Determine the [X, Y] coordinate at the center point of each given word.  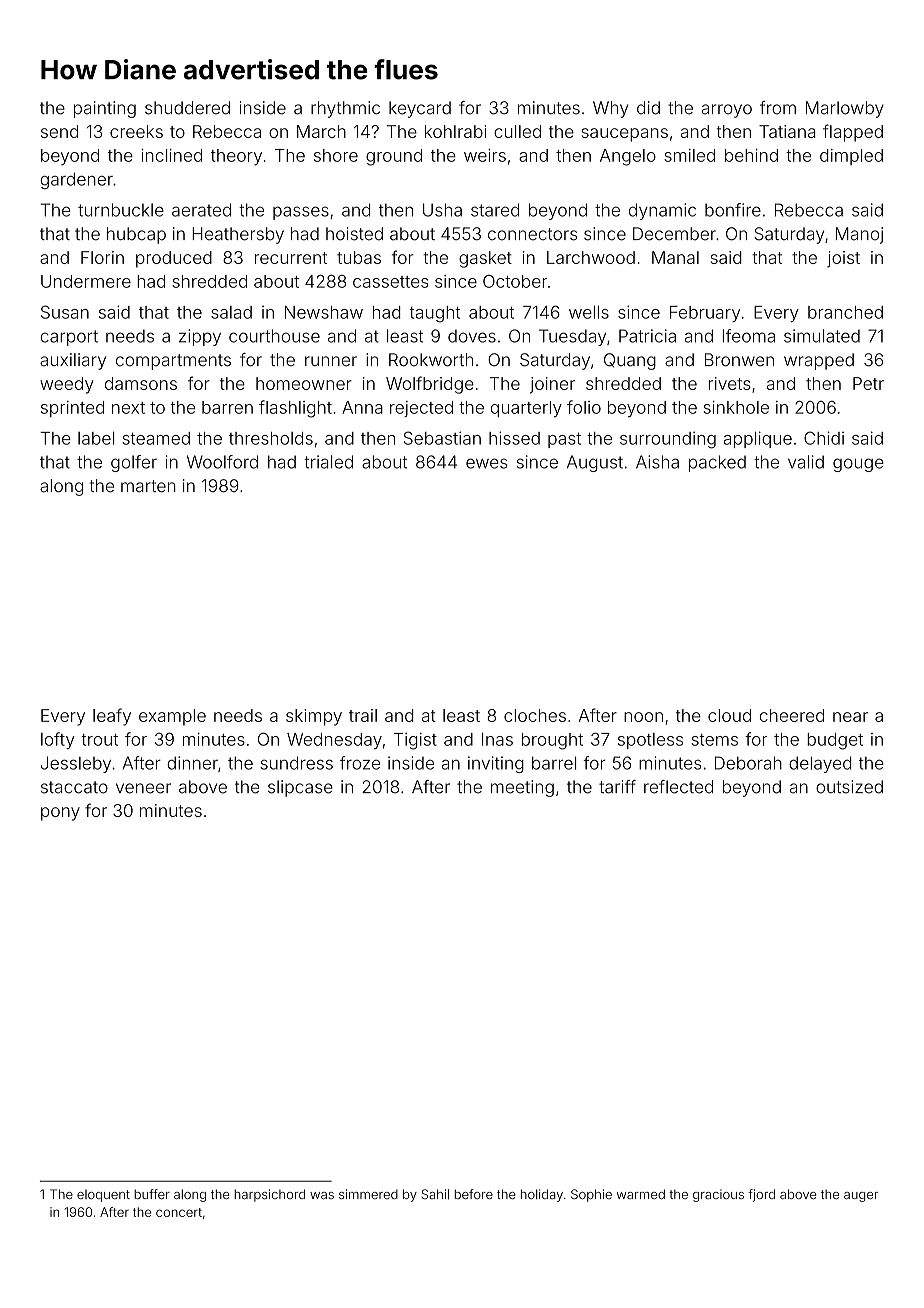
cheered [792, 715]
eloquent [103, 1195]
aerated [201, 210]
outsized [849, 787]
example [172, 717]
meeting [522, 788]
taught [434, 314]
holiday [542, 1195]
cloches [535, 715]
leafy [112, 717]
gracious [718, 1195]
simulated [822, 336]
